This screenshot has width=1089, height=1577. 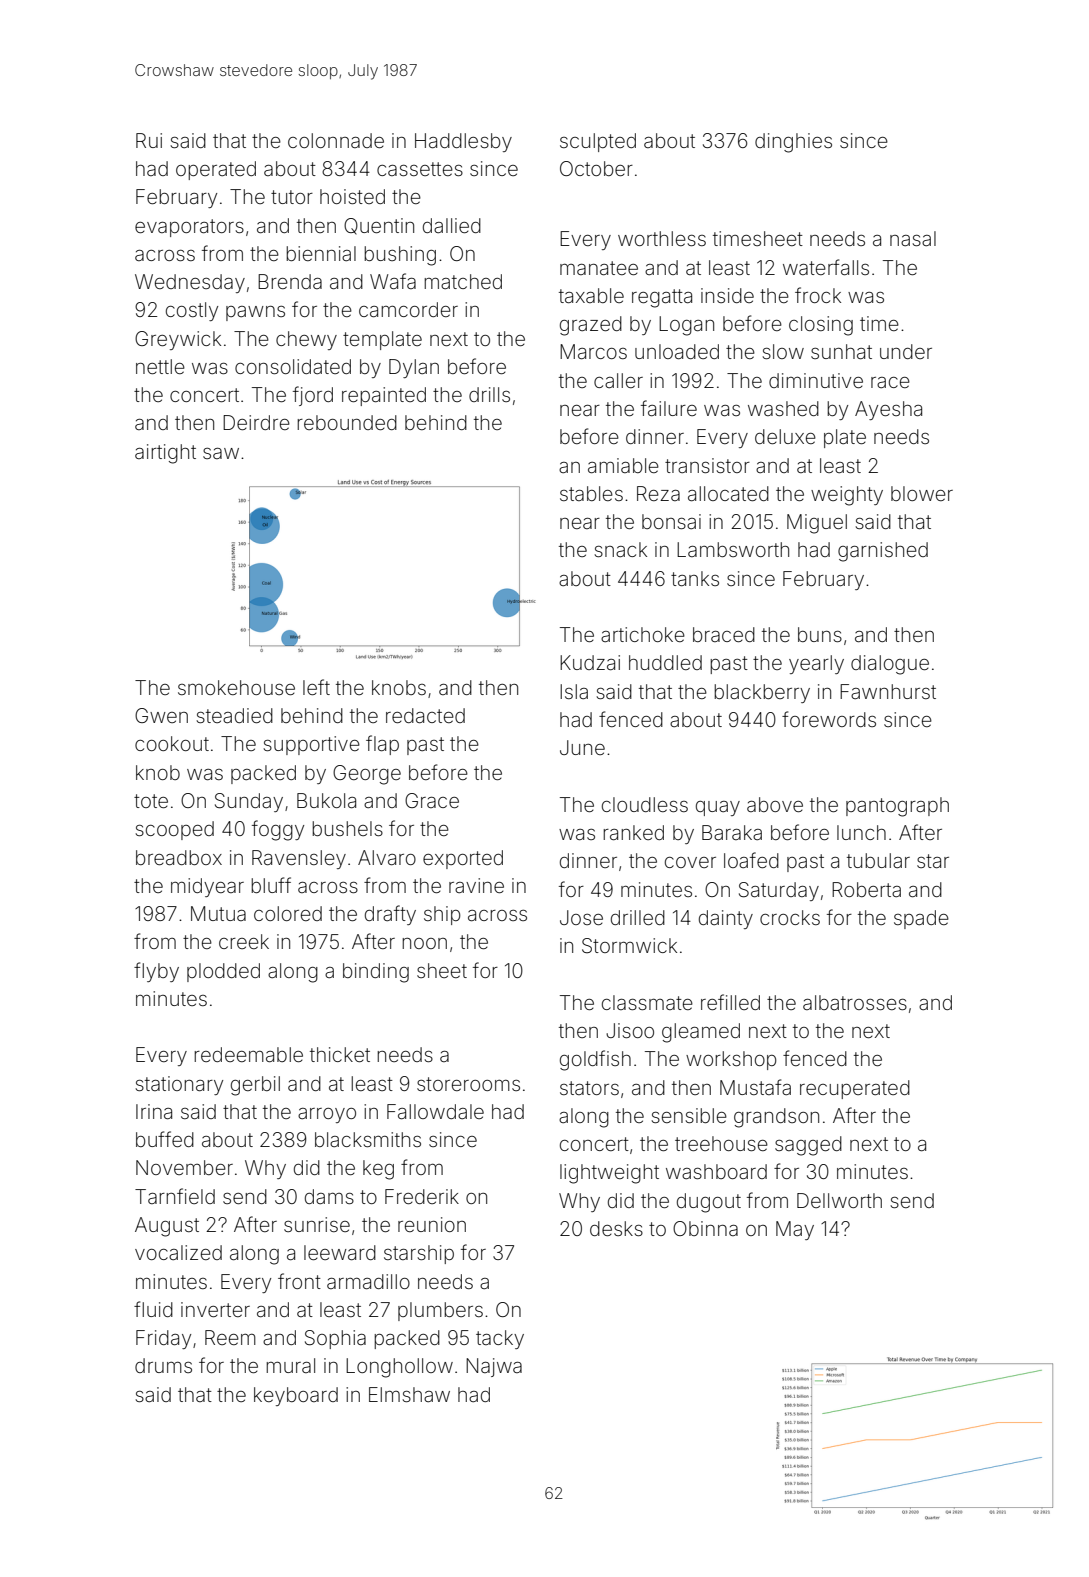 I want to click on camcorder, so click(x=408, y=309).
